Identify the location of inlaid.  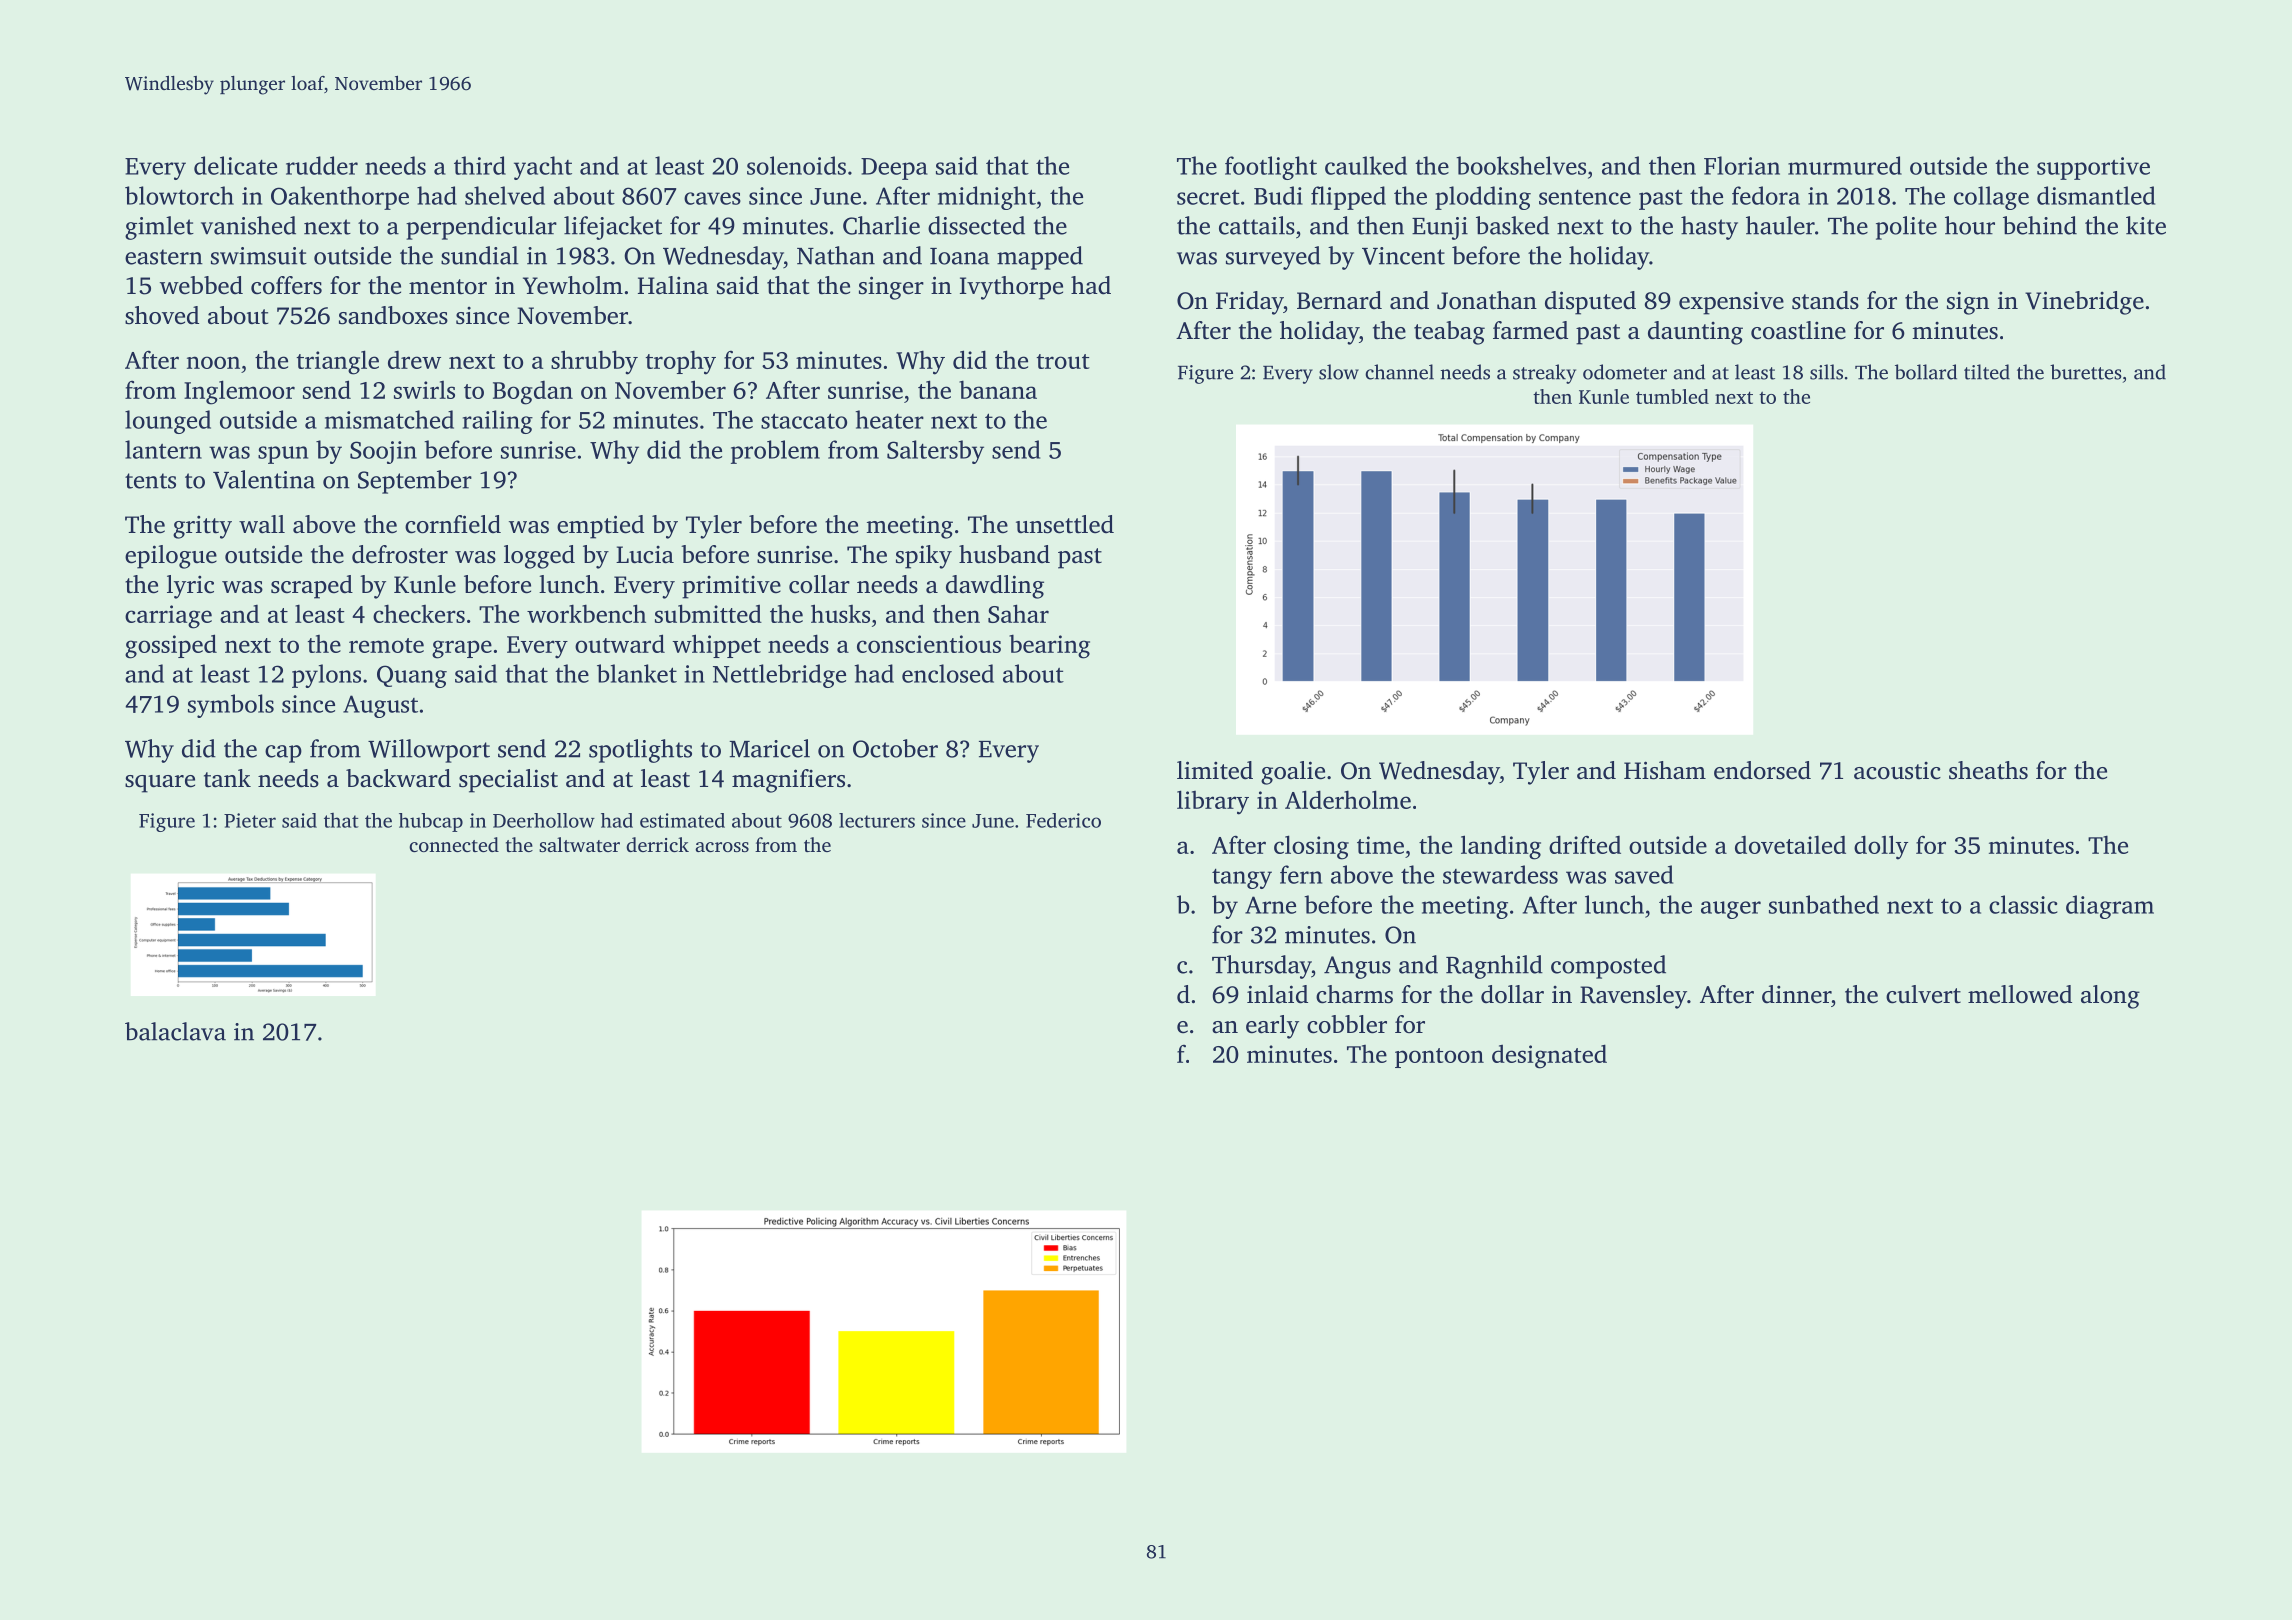
(1277, 994).
